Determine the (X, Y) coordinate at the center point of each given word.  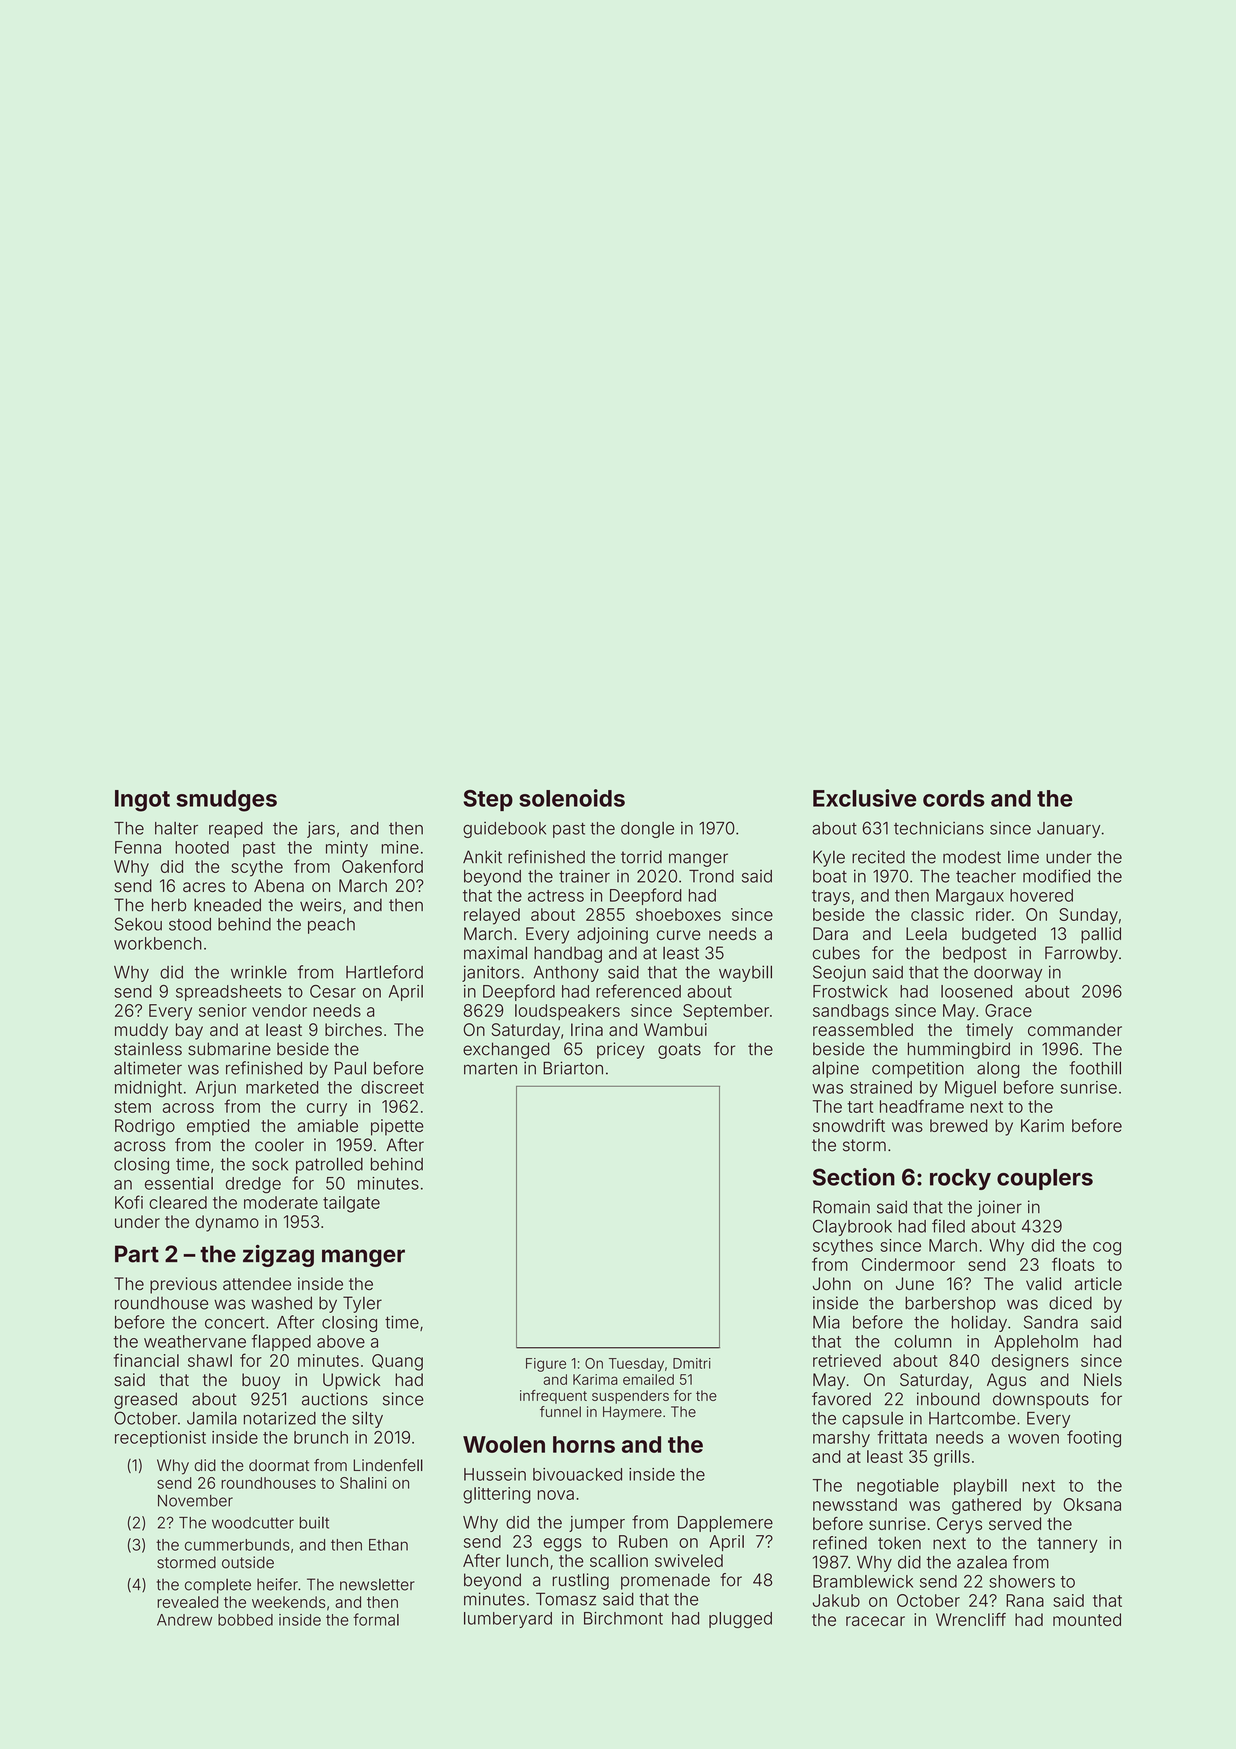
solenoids (572, 798)
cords (954, 798)
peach (331, 926)
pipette (397, 1127)
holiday (979, 1323)
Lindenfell (388, 1465)
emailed (648, 1379)
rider (993, 914)
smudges (226, 801)
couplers (1045, 1179)
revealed (187, 1602)
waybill (745, 973)
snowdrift (849, 1125)
